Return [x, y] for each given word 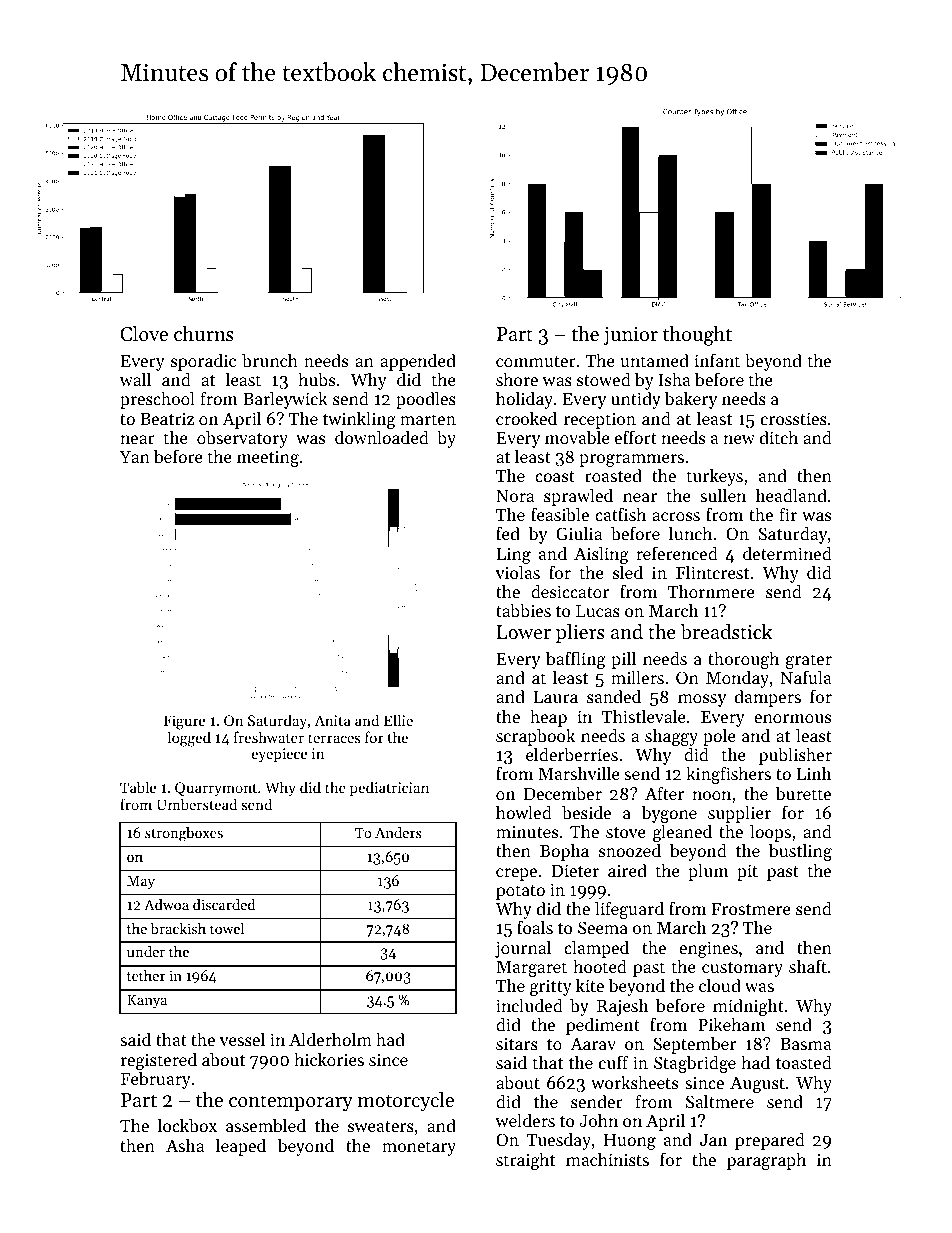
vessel [242, 1039]
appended [418, 362]
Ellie [398, 720]
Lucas [598, 611]
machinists [607, 1159]
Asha [185, 1145]
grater [809, 661]
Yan [135, 457]
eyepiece [279, 755]
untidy [636, 400]
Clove [144, 334]
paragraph [766, 1161]
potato [520, 892]
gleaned [682, 834]
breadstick [726, 632]
